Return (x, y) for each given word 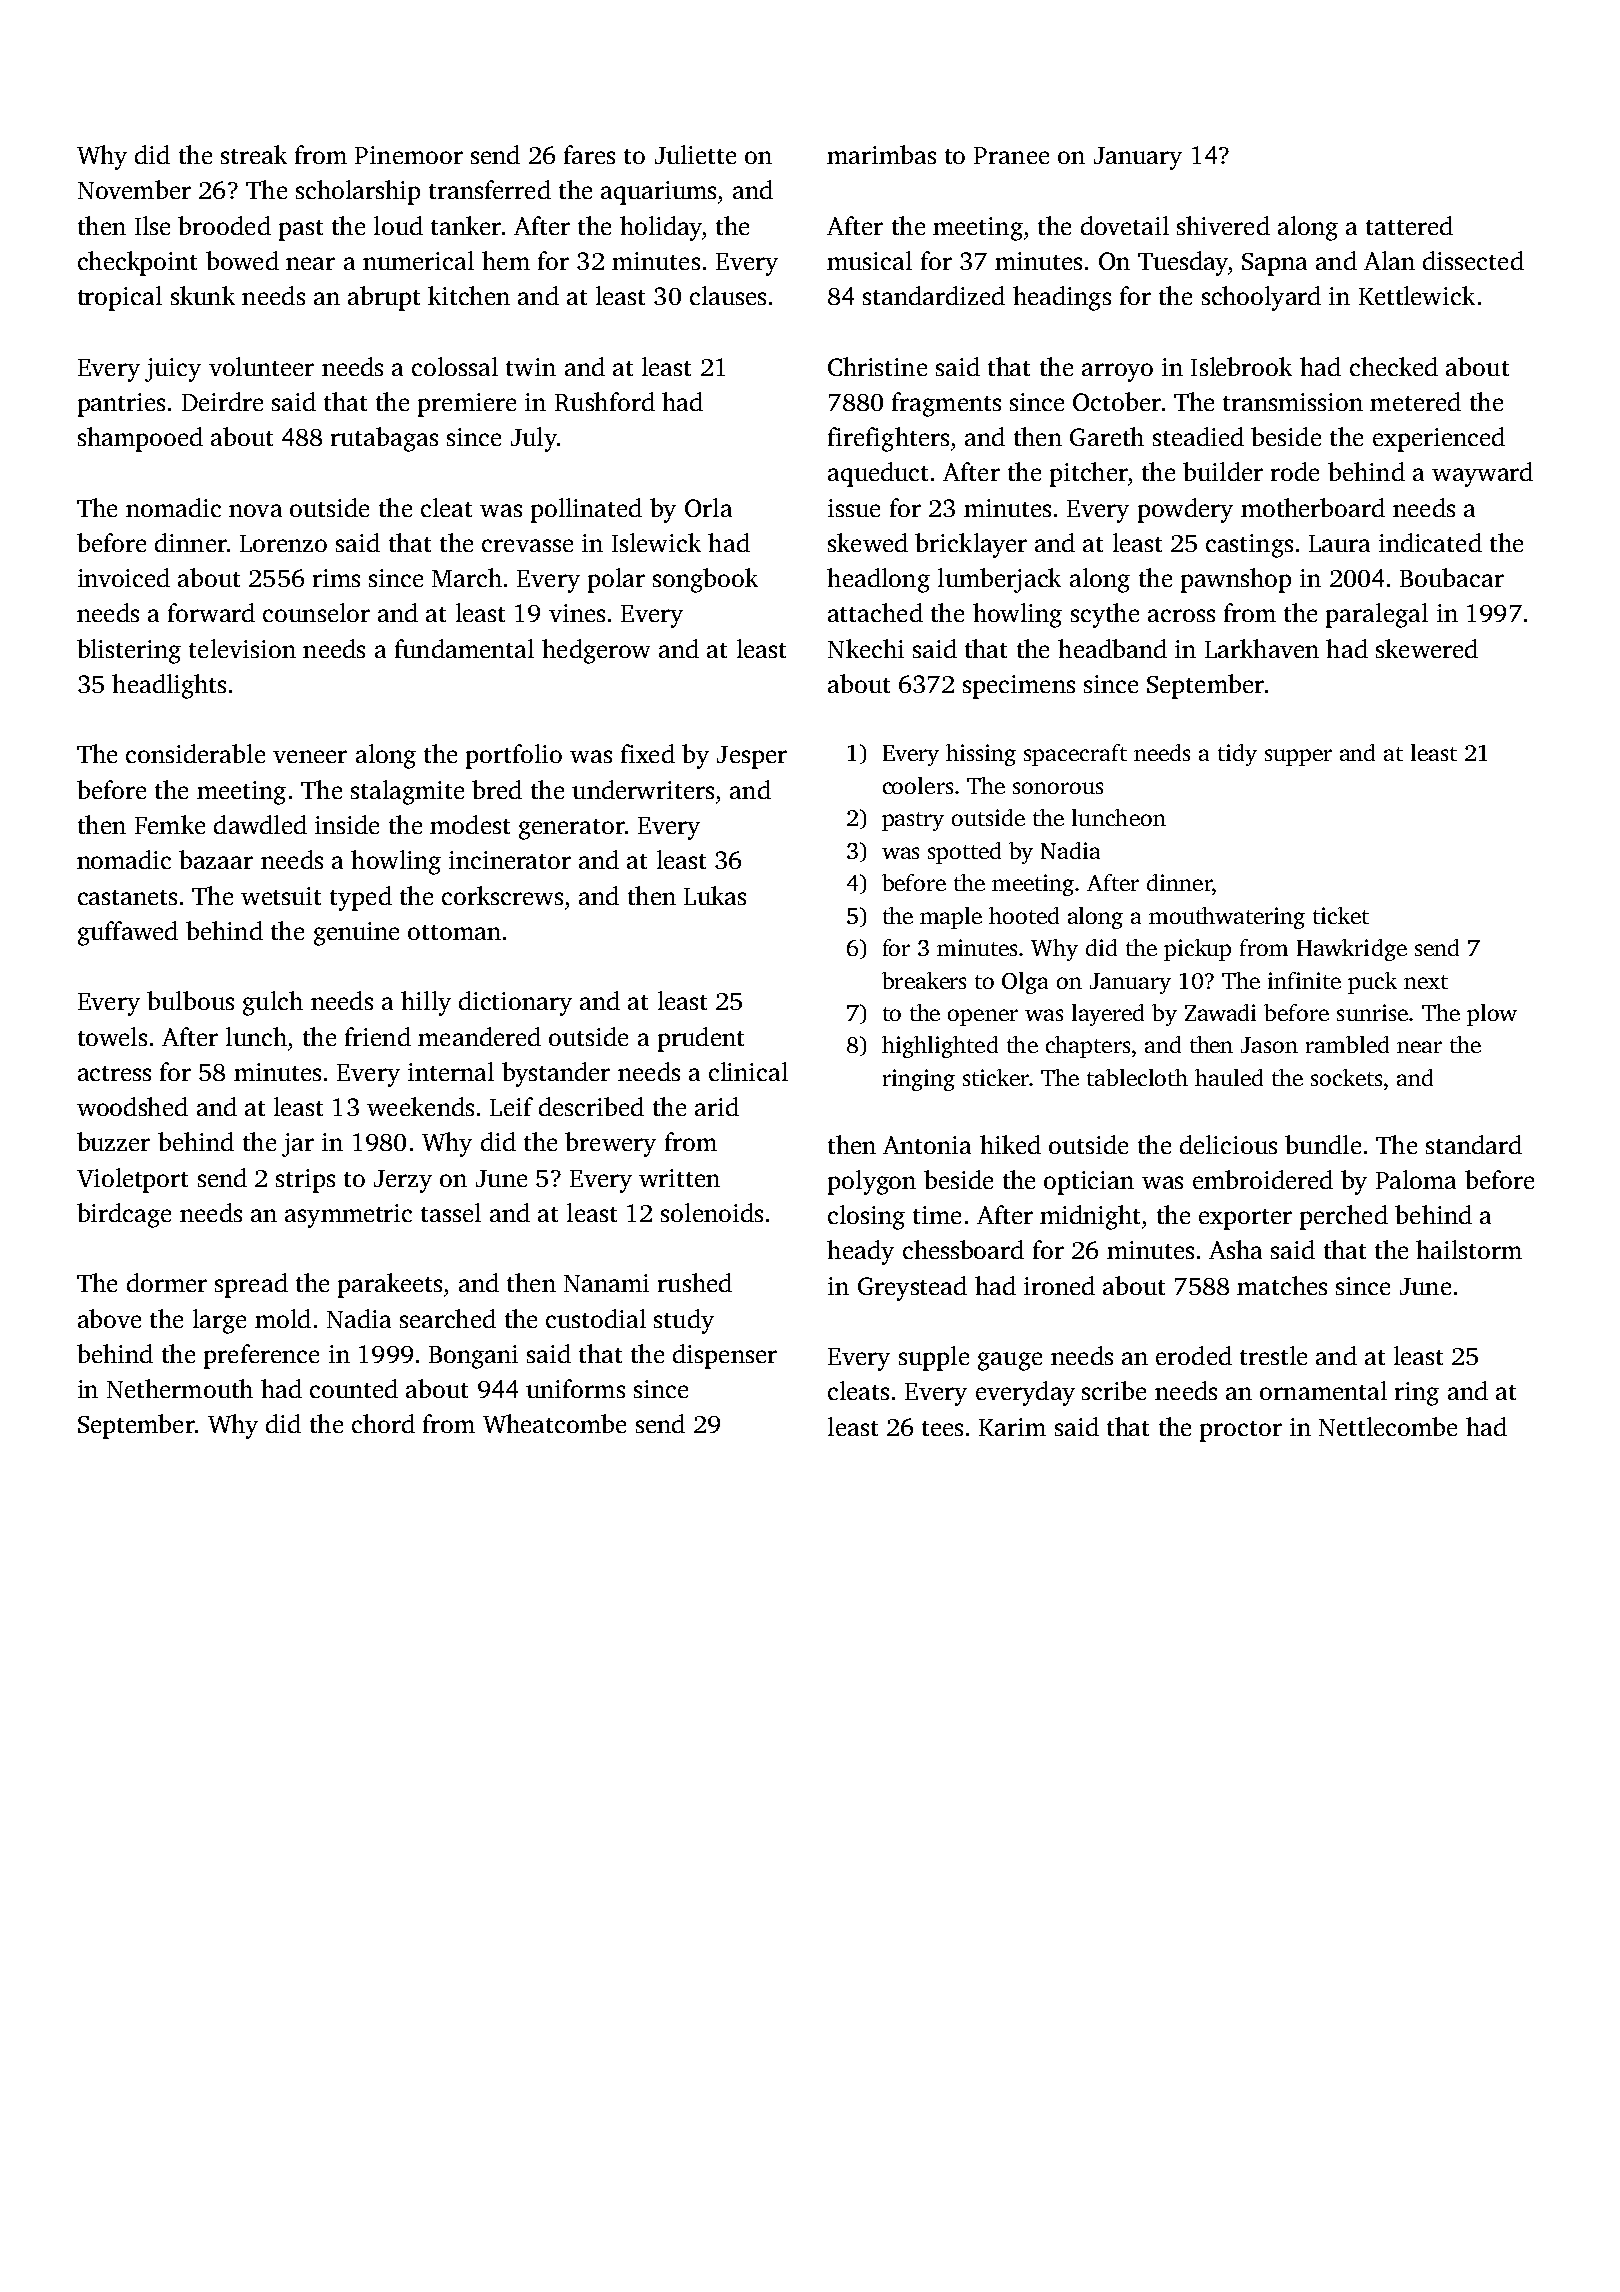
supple (934, 1358)
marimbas (881, 154)
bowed (242, 260)
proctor (1241, 1431)
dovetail (1125, 225)
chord (383, 1423)
